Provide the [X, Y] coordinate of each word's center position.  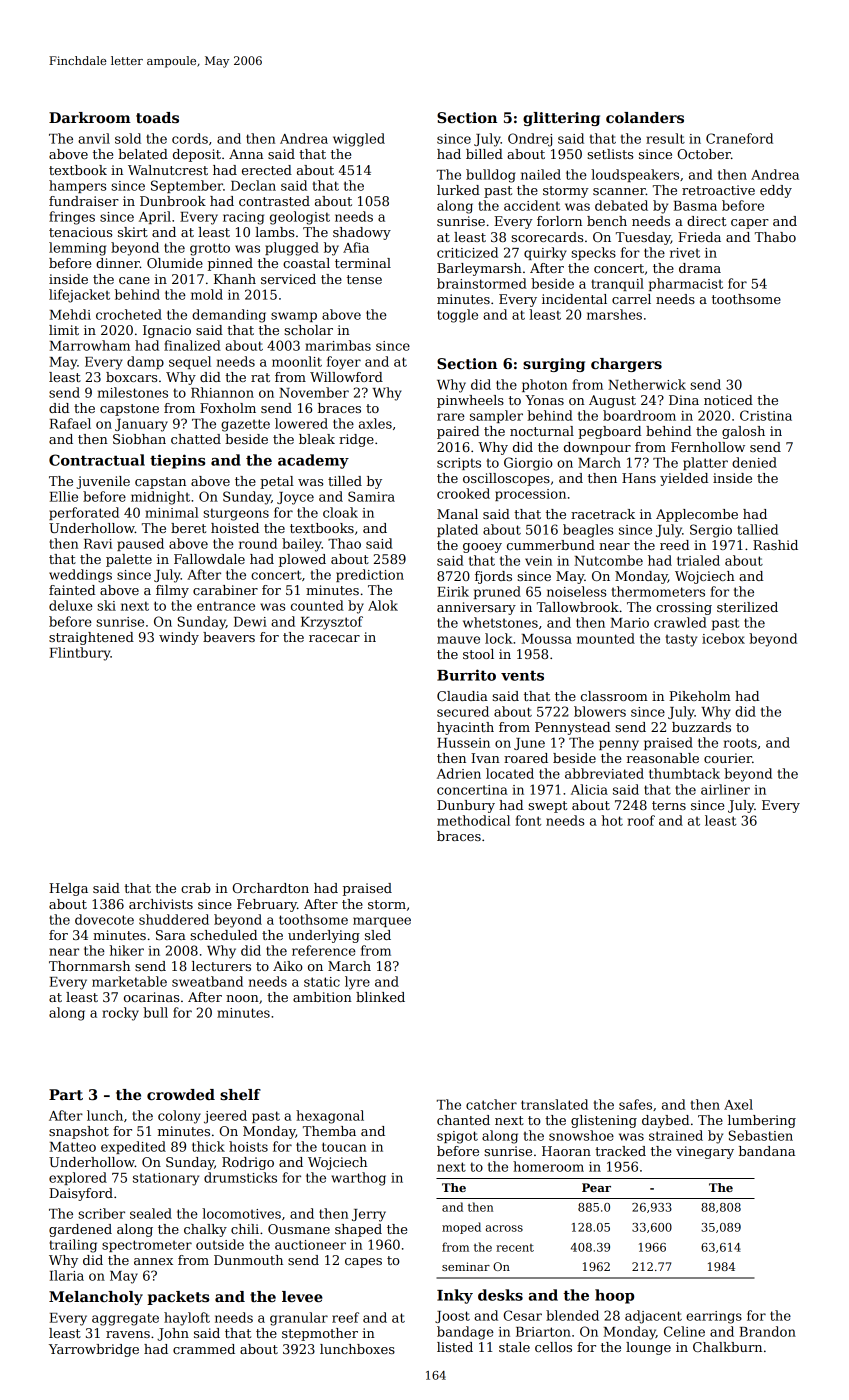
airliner [725, 789]
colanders [645, 117]
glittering [561, 119]
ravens [128, 1334]
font [528, 820]
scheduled [223, 935]
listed [455, 1347]
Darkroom [90, 117]
